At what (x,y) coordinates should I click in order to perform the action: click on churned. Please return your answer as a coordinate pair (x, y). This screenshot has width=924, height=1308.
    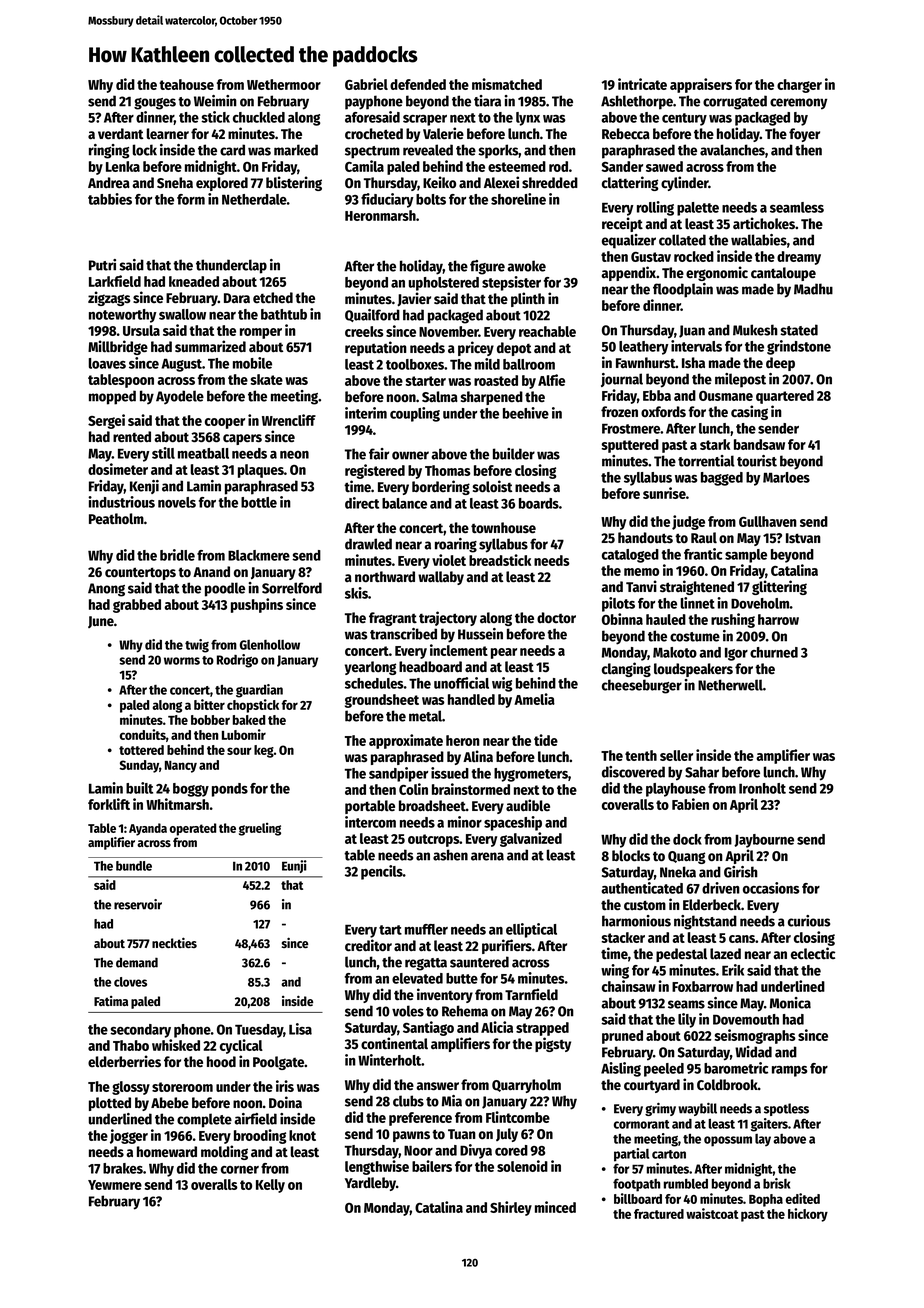
    Looking at the image, I should click on (774, 652).
